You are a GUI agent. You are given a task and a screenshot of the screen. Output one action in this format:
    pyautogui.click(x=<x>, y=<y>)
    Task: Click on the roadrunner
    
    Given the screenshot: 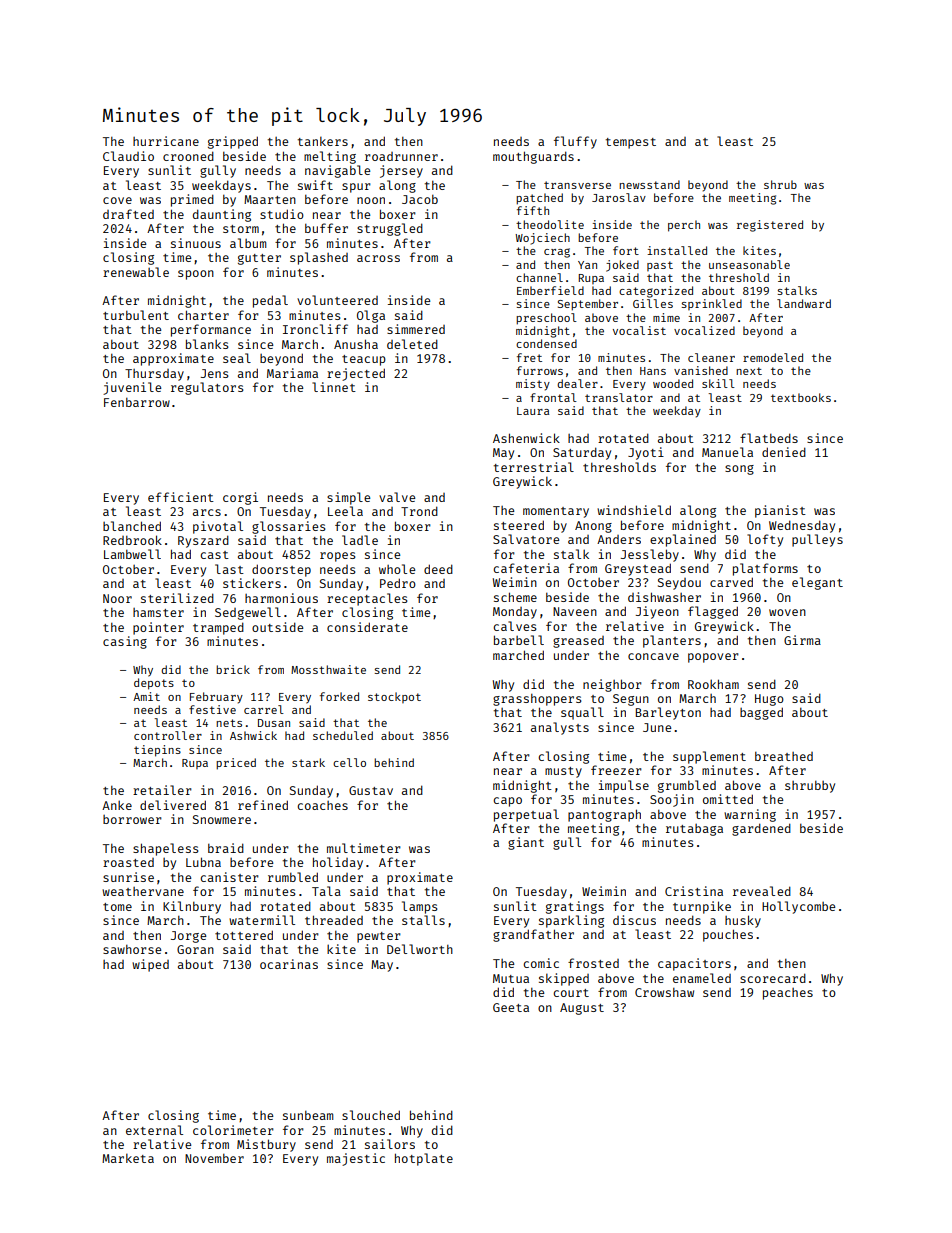 What is the action you would take?
    pyautogui.click(x=401, y=156)
